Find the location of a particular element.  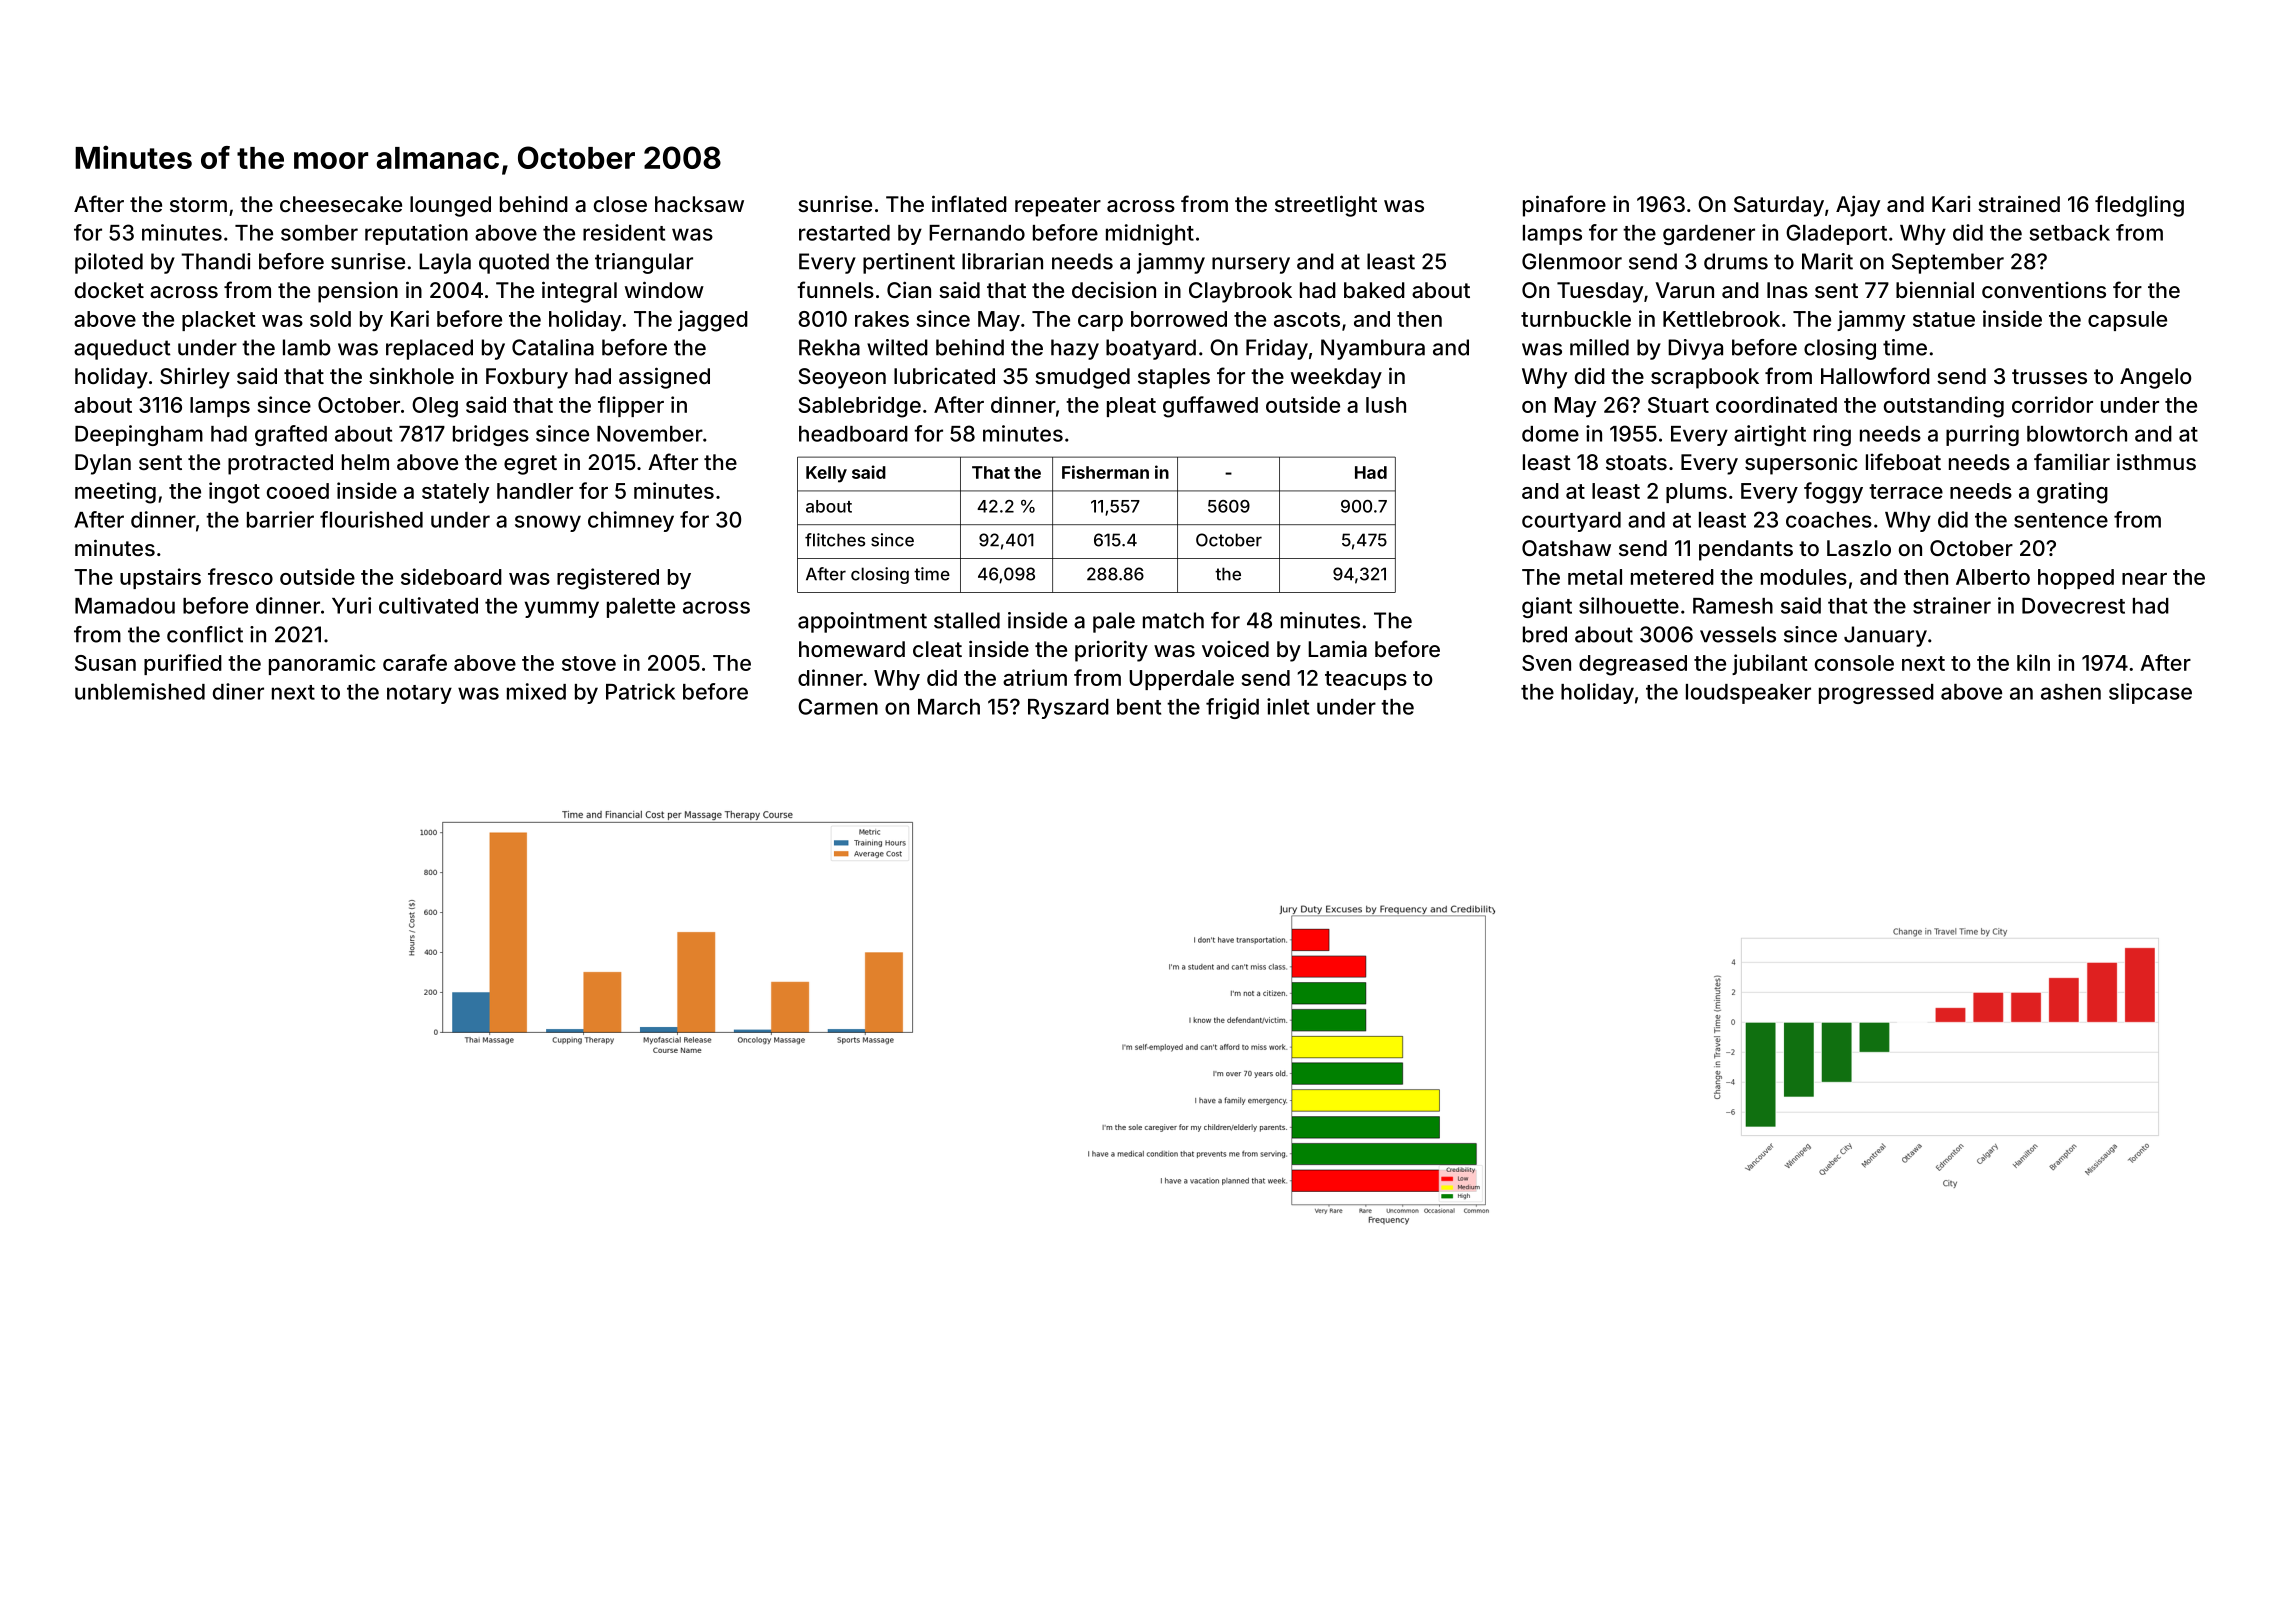

inflated is located at coordinates (969, 204).
